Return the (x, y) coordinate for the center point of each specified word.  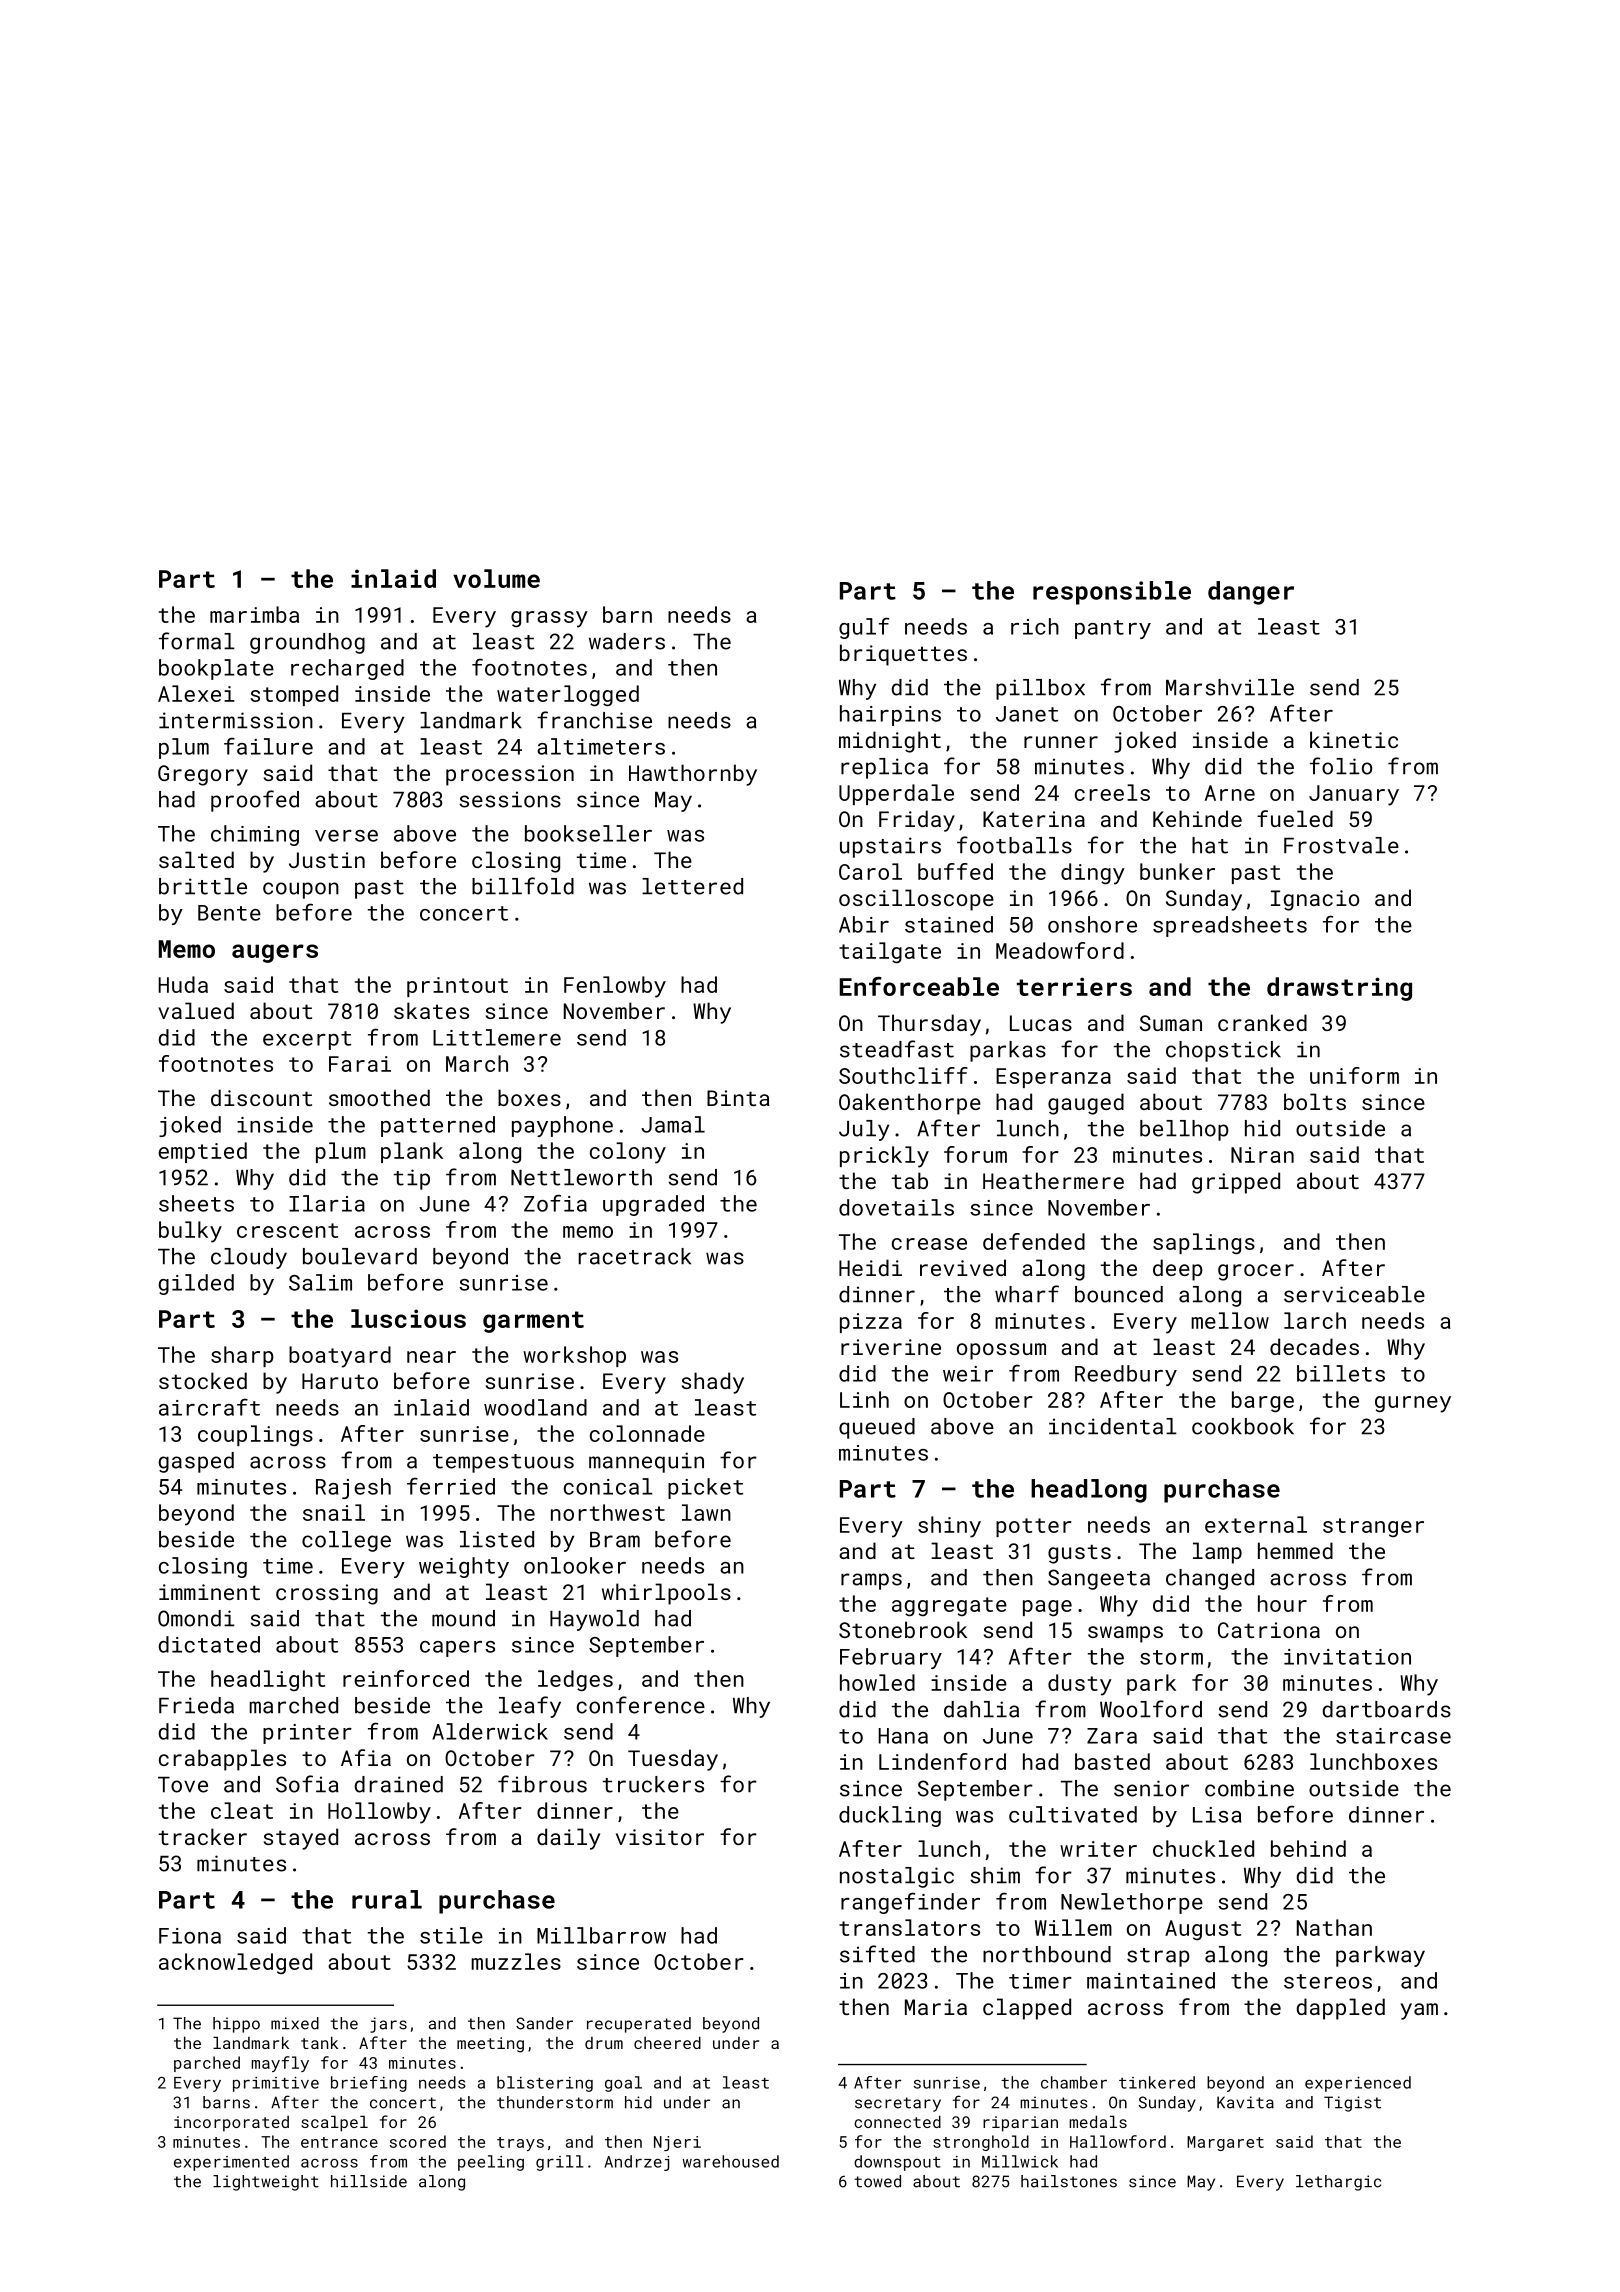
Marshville (1230, 687)
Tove (183, 1785)
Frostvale (1341, 845)
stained (949, 924)
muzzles (516, 1961)
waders (627, 641)
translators (909, 1927)
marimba (254, 614)
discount (261, 1097)
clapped (1027, 2009)
